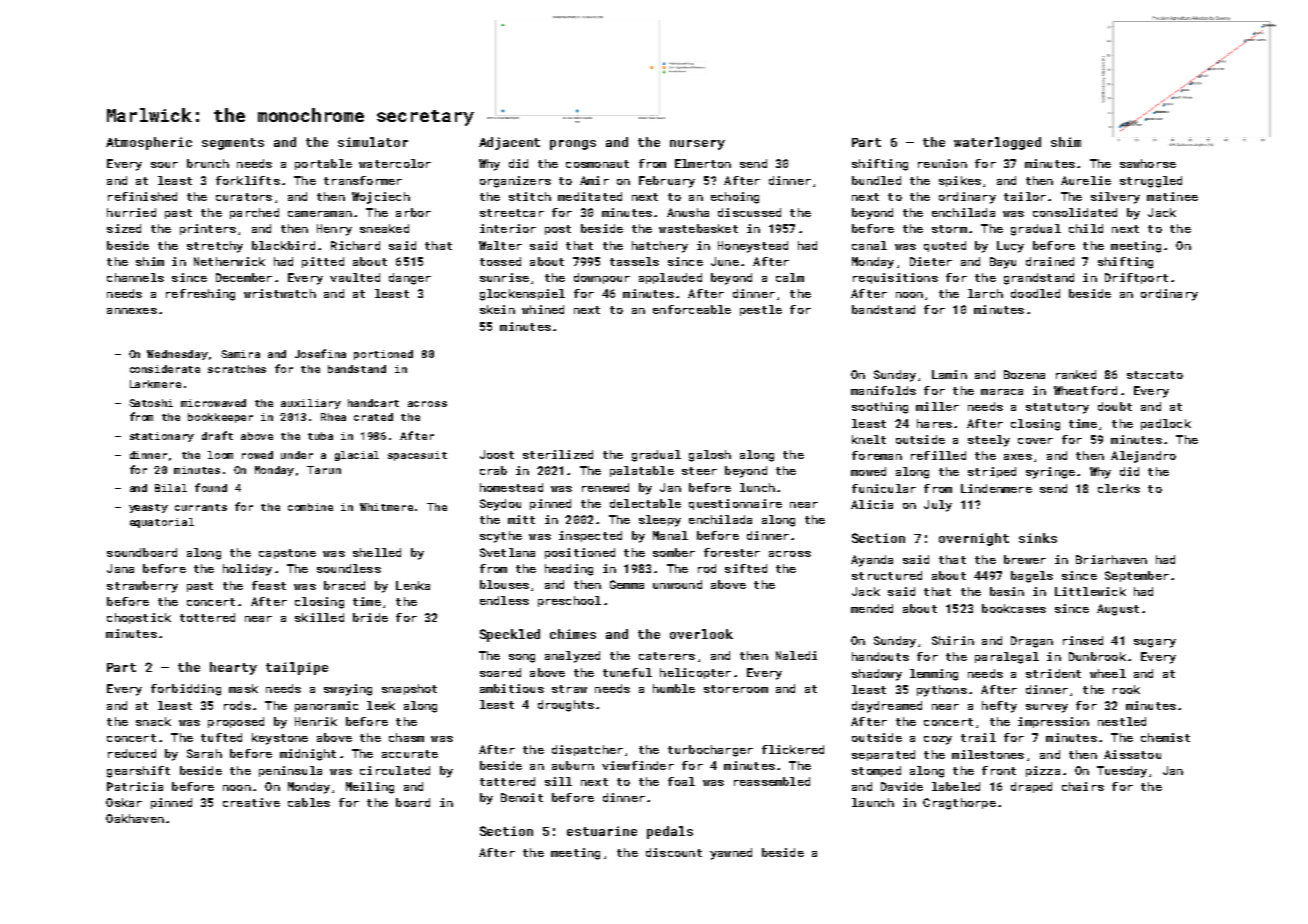 This image has height=924, width=1308. What do you see at coordinates (938, 455) in the image?
I see `refilled` at bounding box center [938, 455].
